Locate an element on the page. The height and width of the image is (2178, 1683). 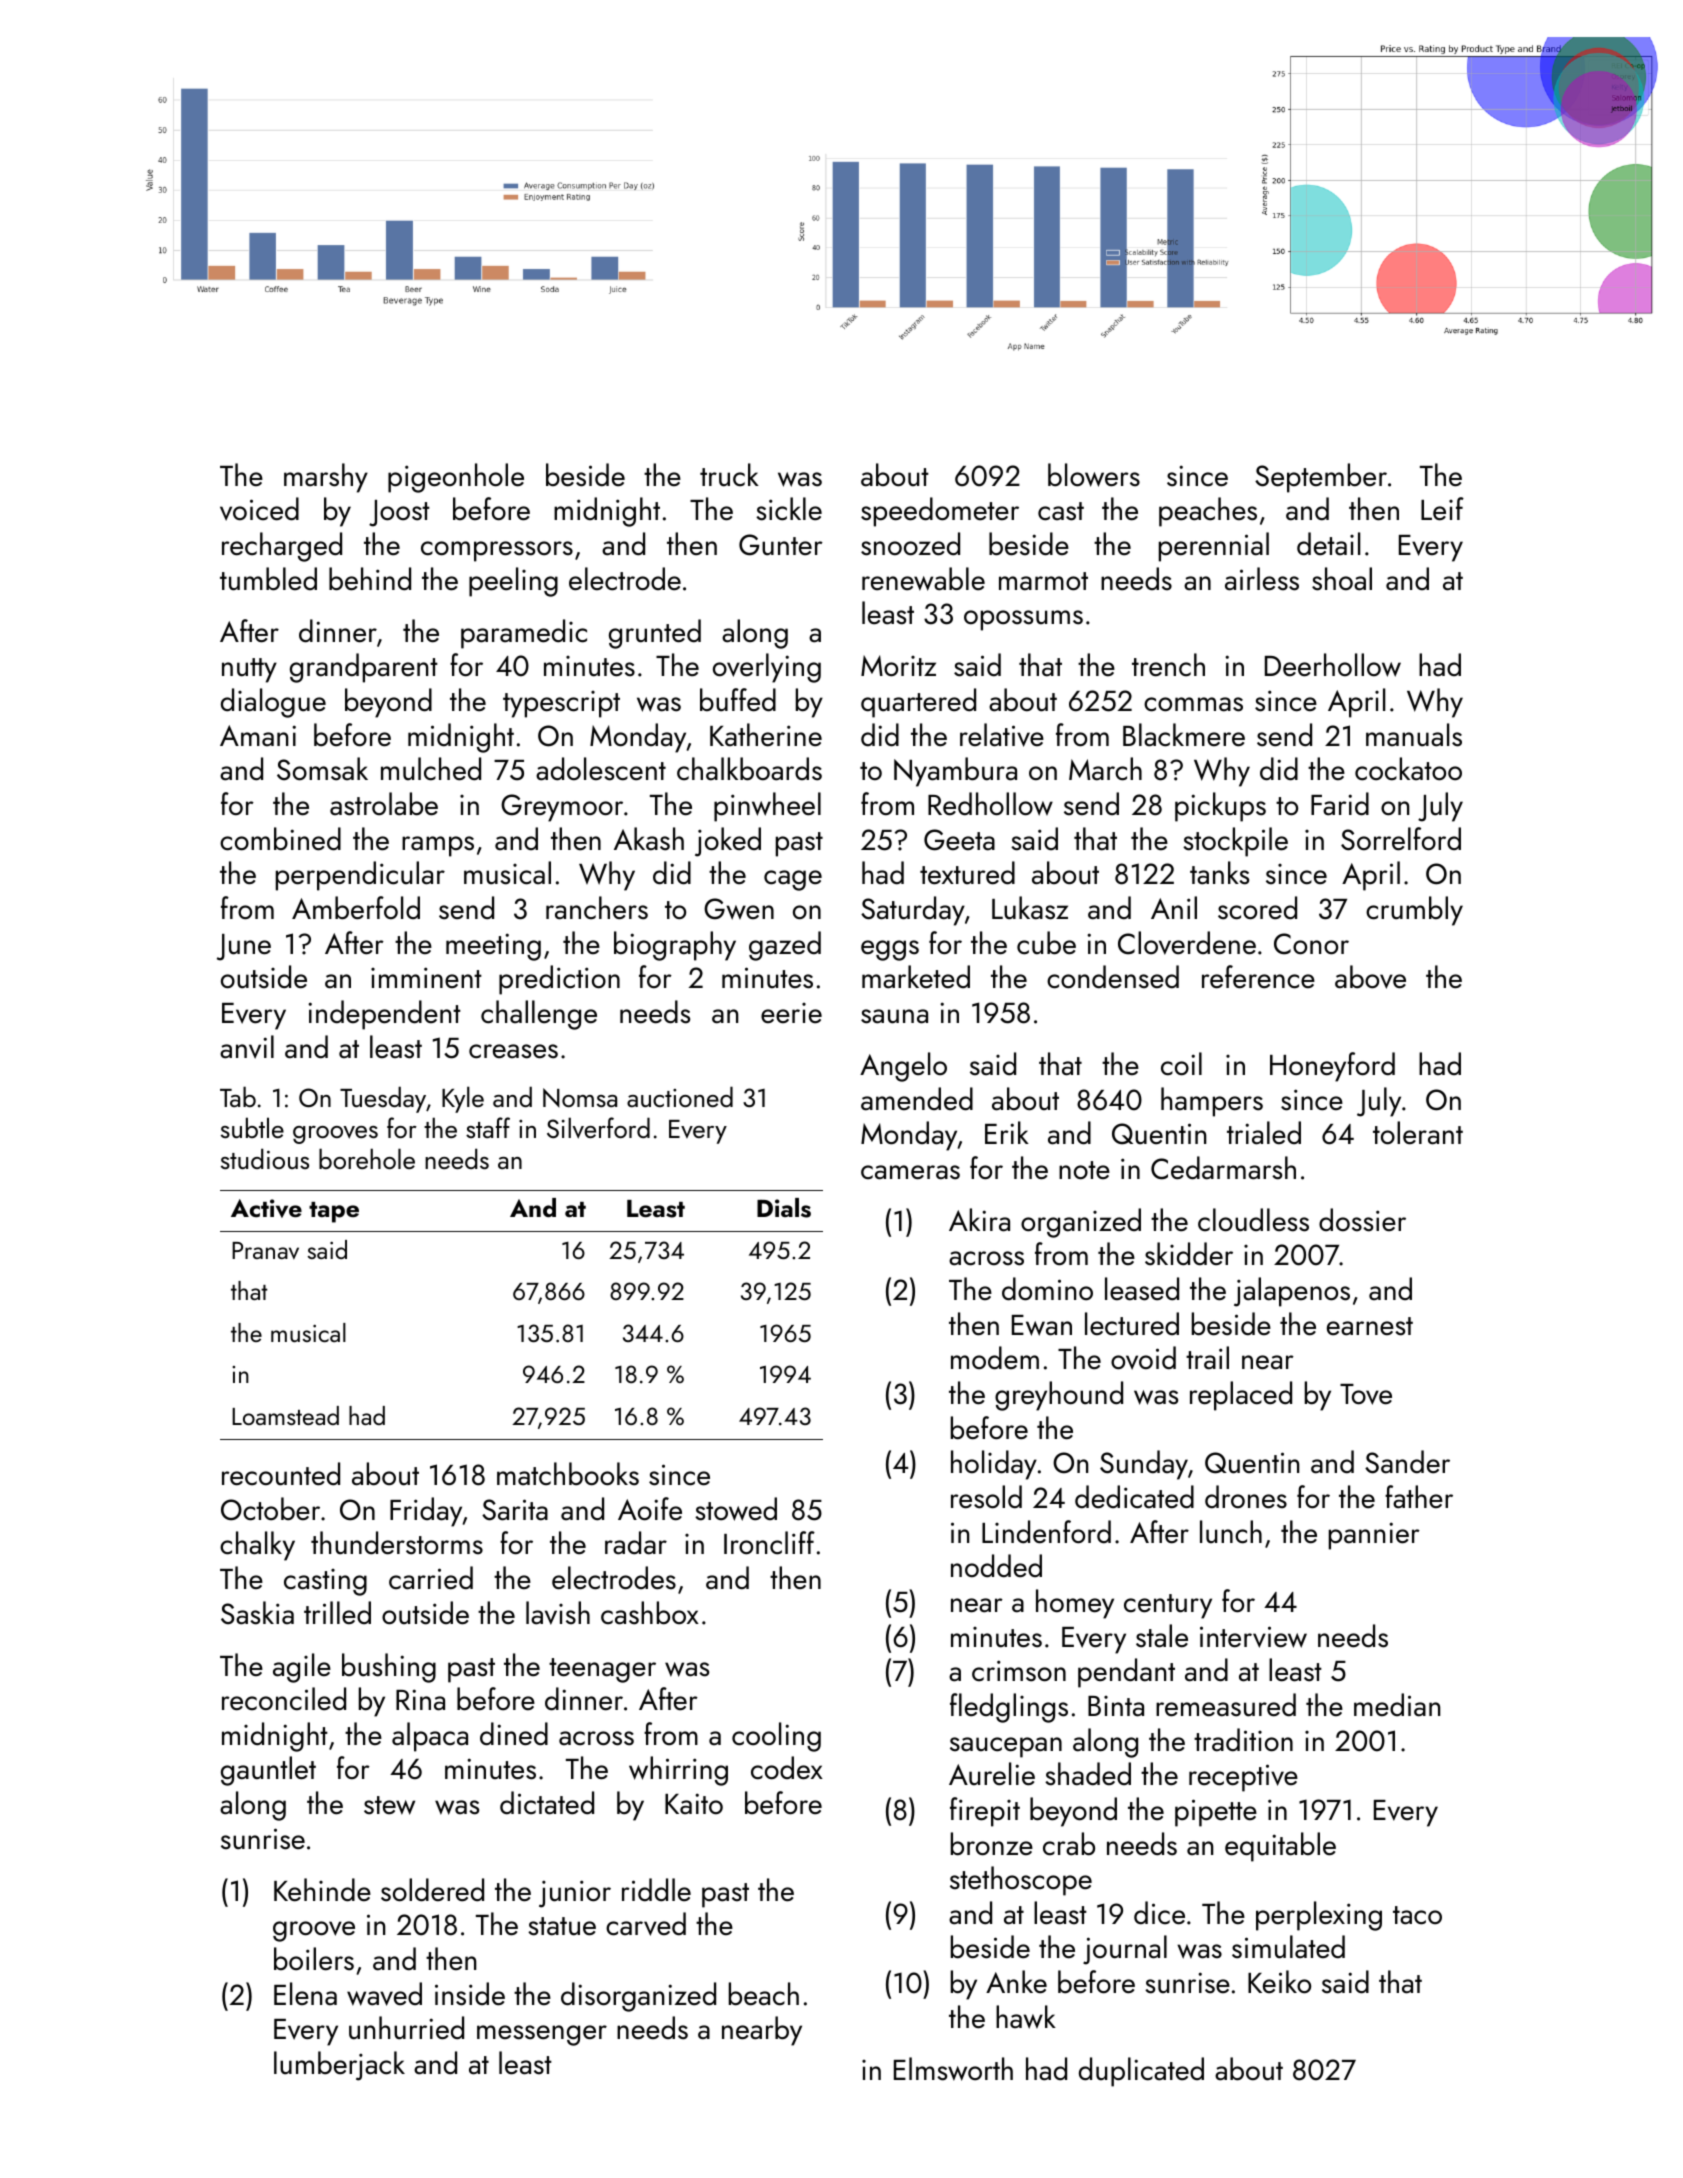
pigeonhole is located at coordinates (456, 478).
